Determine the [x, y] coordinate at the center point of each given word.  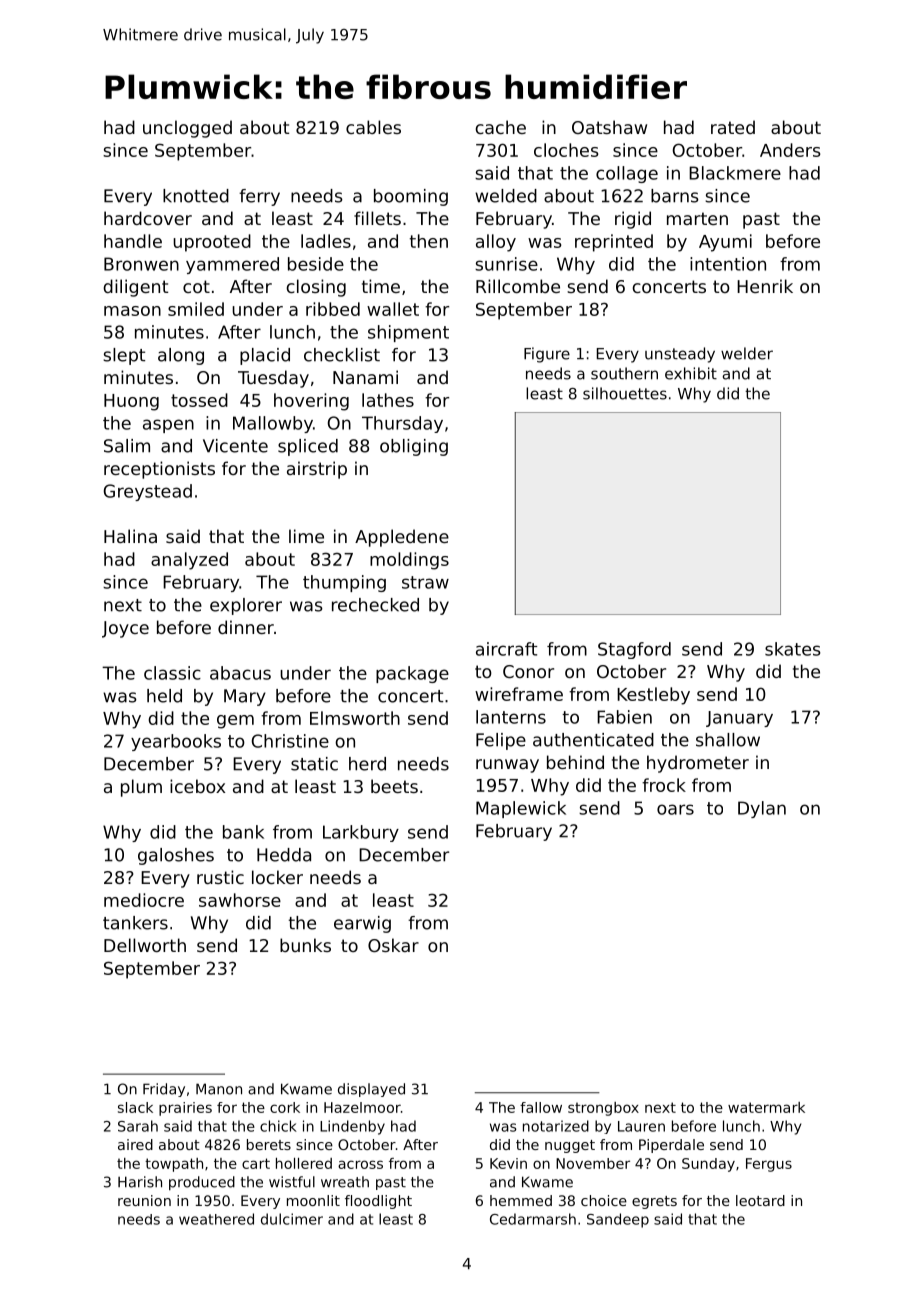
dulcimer [292, 1219]
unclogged [187, 129]
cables [373, 127]
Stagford [634, 650]
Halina [130, 536]
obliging [414, 447]
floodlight [378, 1202]
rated [733, 127]
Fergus [769, 1165]
